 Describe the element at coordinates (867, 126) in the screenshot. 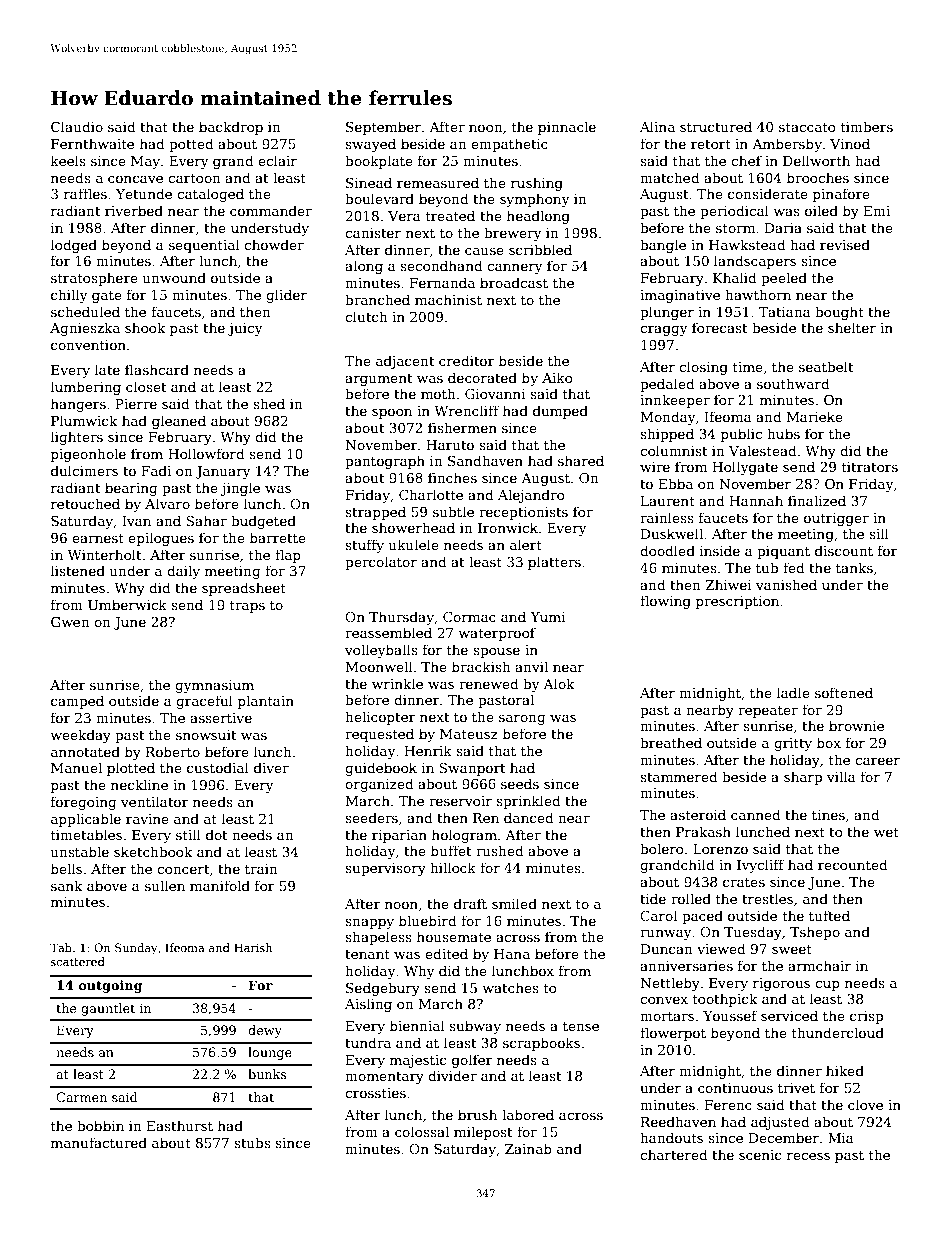

I see `timbers` at that location.
